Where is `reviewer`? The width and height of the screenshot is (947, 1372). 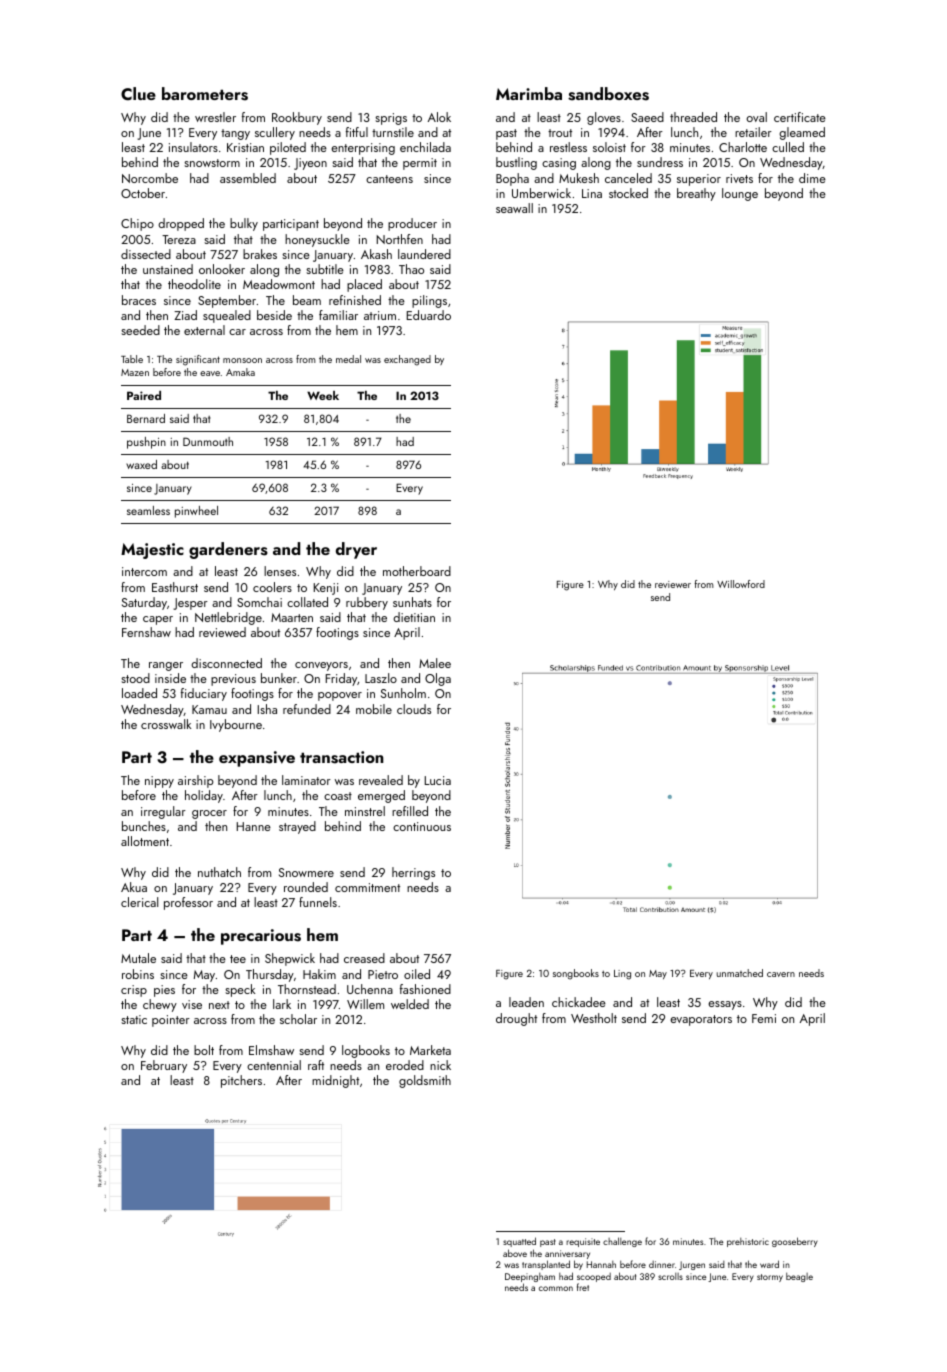 reviewer is located at coordinates (673, 584).
